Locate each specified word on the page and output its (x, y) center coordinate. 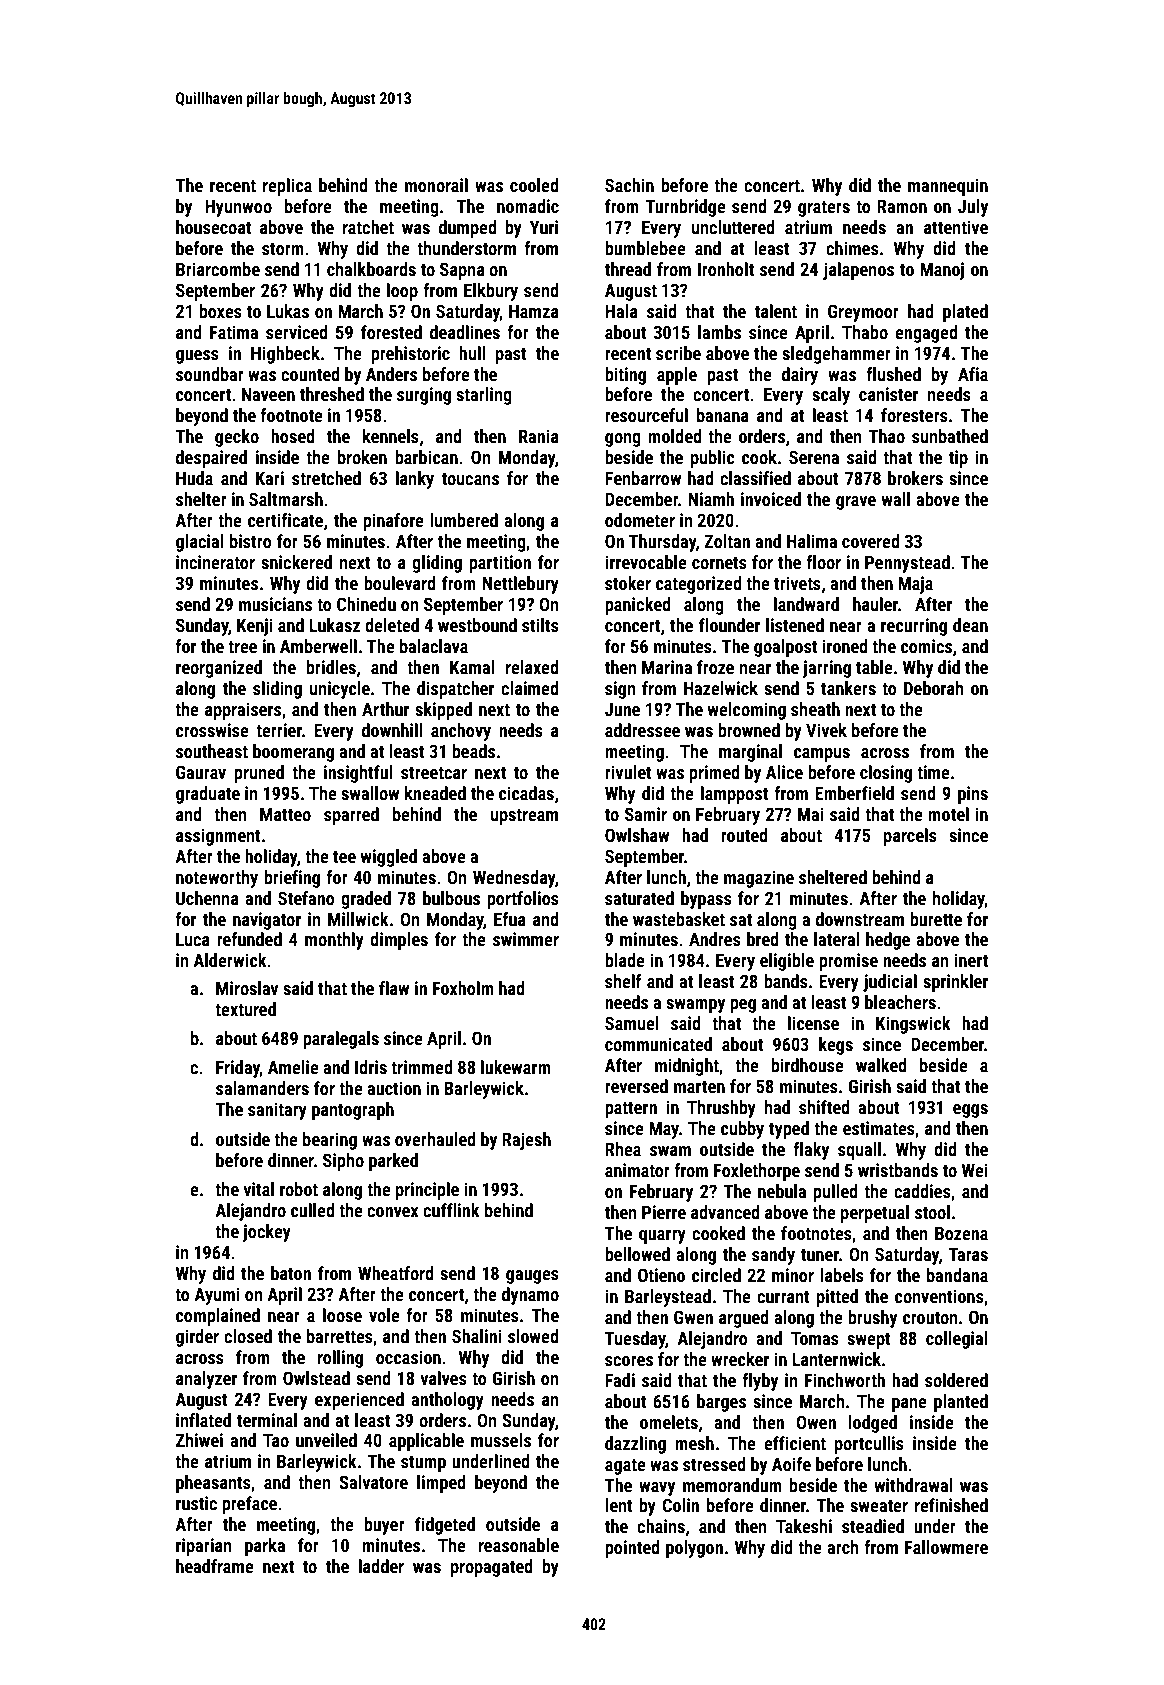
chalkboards (371, 269)
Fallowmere (946, 1547)
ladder (381, 1566)
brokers (915, 478)
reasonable (519, 1545)
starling (484, 396)
